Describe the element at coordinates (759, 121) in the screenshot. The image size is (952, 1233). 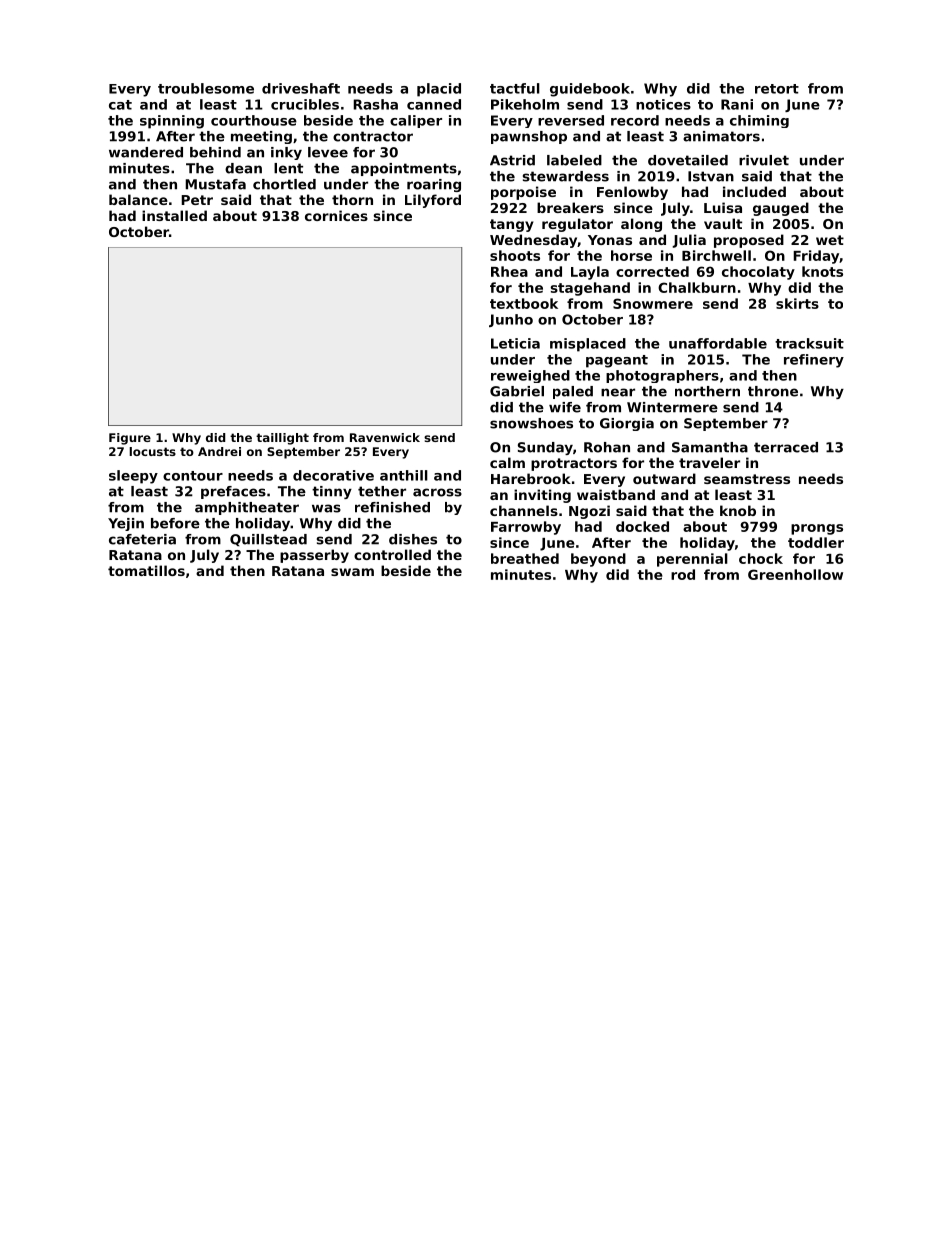
I see `chiming` at that location.
